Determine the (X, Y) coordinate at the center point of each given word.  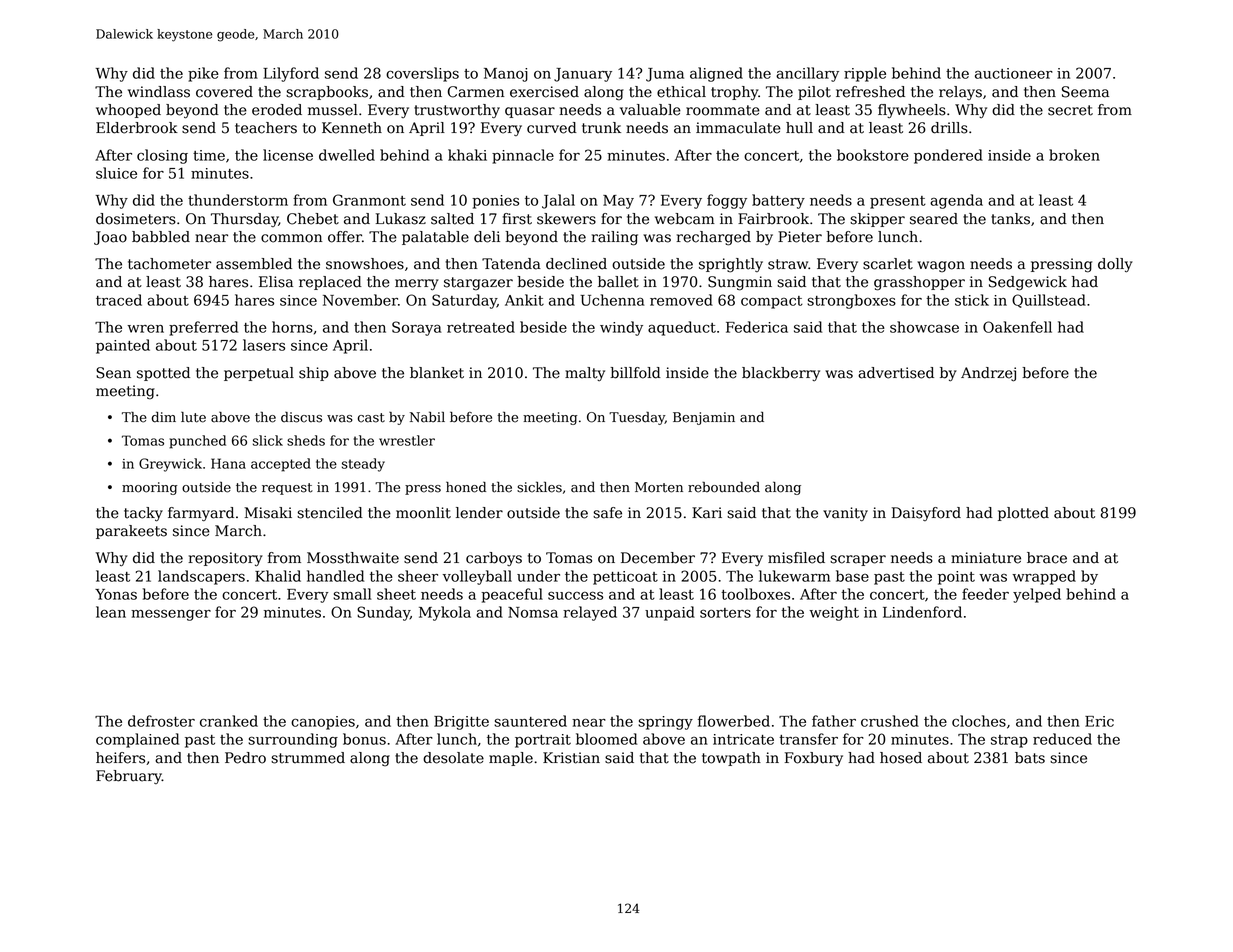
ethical (681, 92)
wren (145, 329)
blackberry (781, 374)
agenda (956, 201)
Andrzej (988, 374)
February (129, 777)
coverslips (422, 74)
